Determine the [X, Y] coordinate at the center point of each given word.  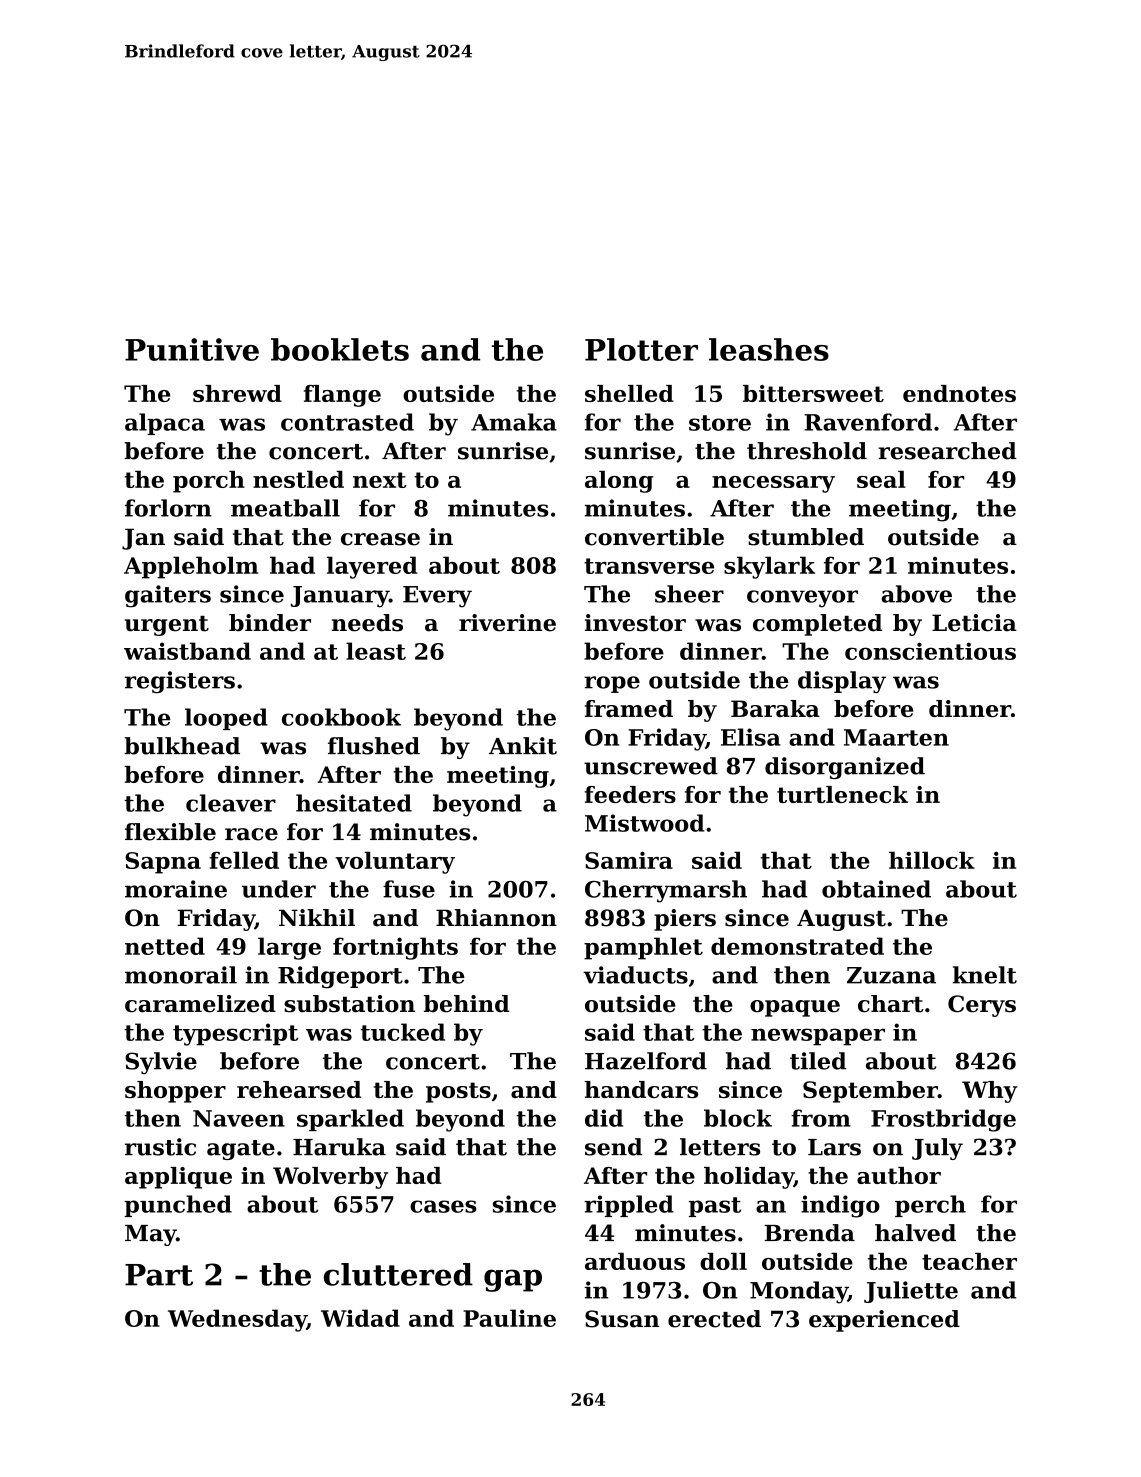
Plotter [641, 349]
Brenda [809, 1233]
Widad [360, 1318]
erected [714, 1319]
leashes [769, 349]
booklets [340, 349]
